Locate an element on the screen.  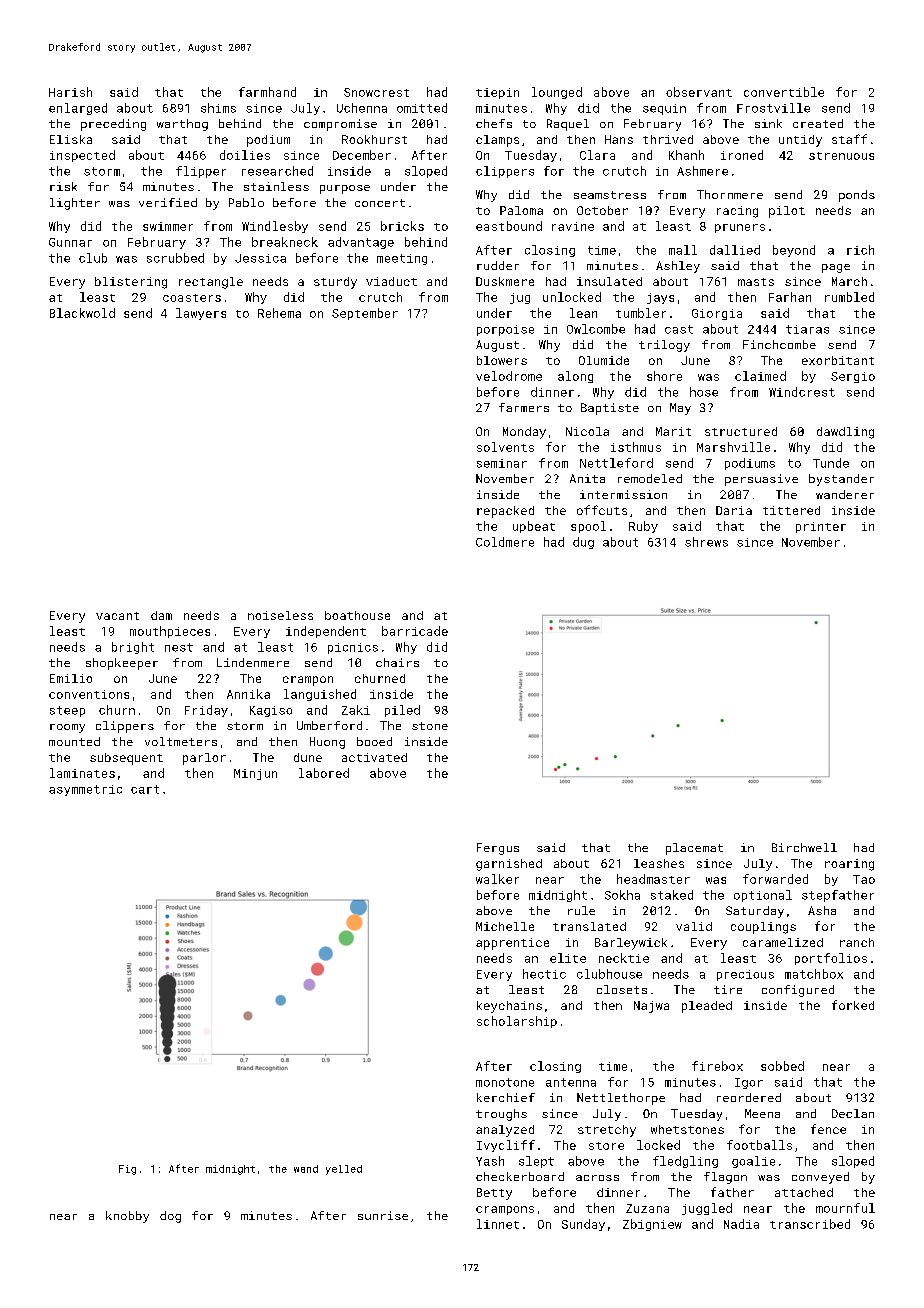
rich is located at coordinates (860, 250).
